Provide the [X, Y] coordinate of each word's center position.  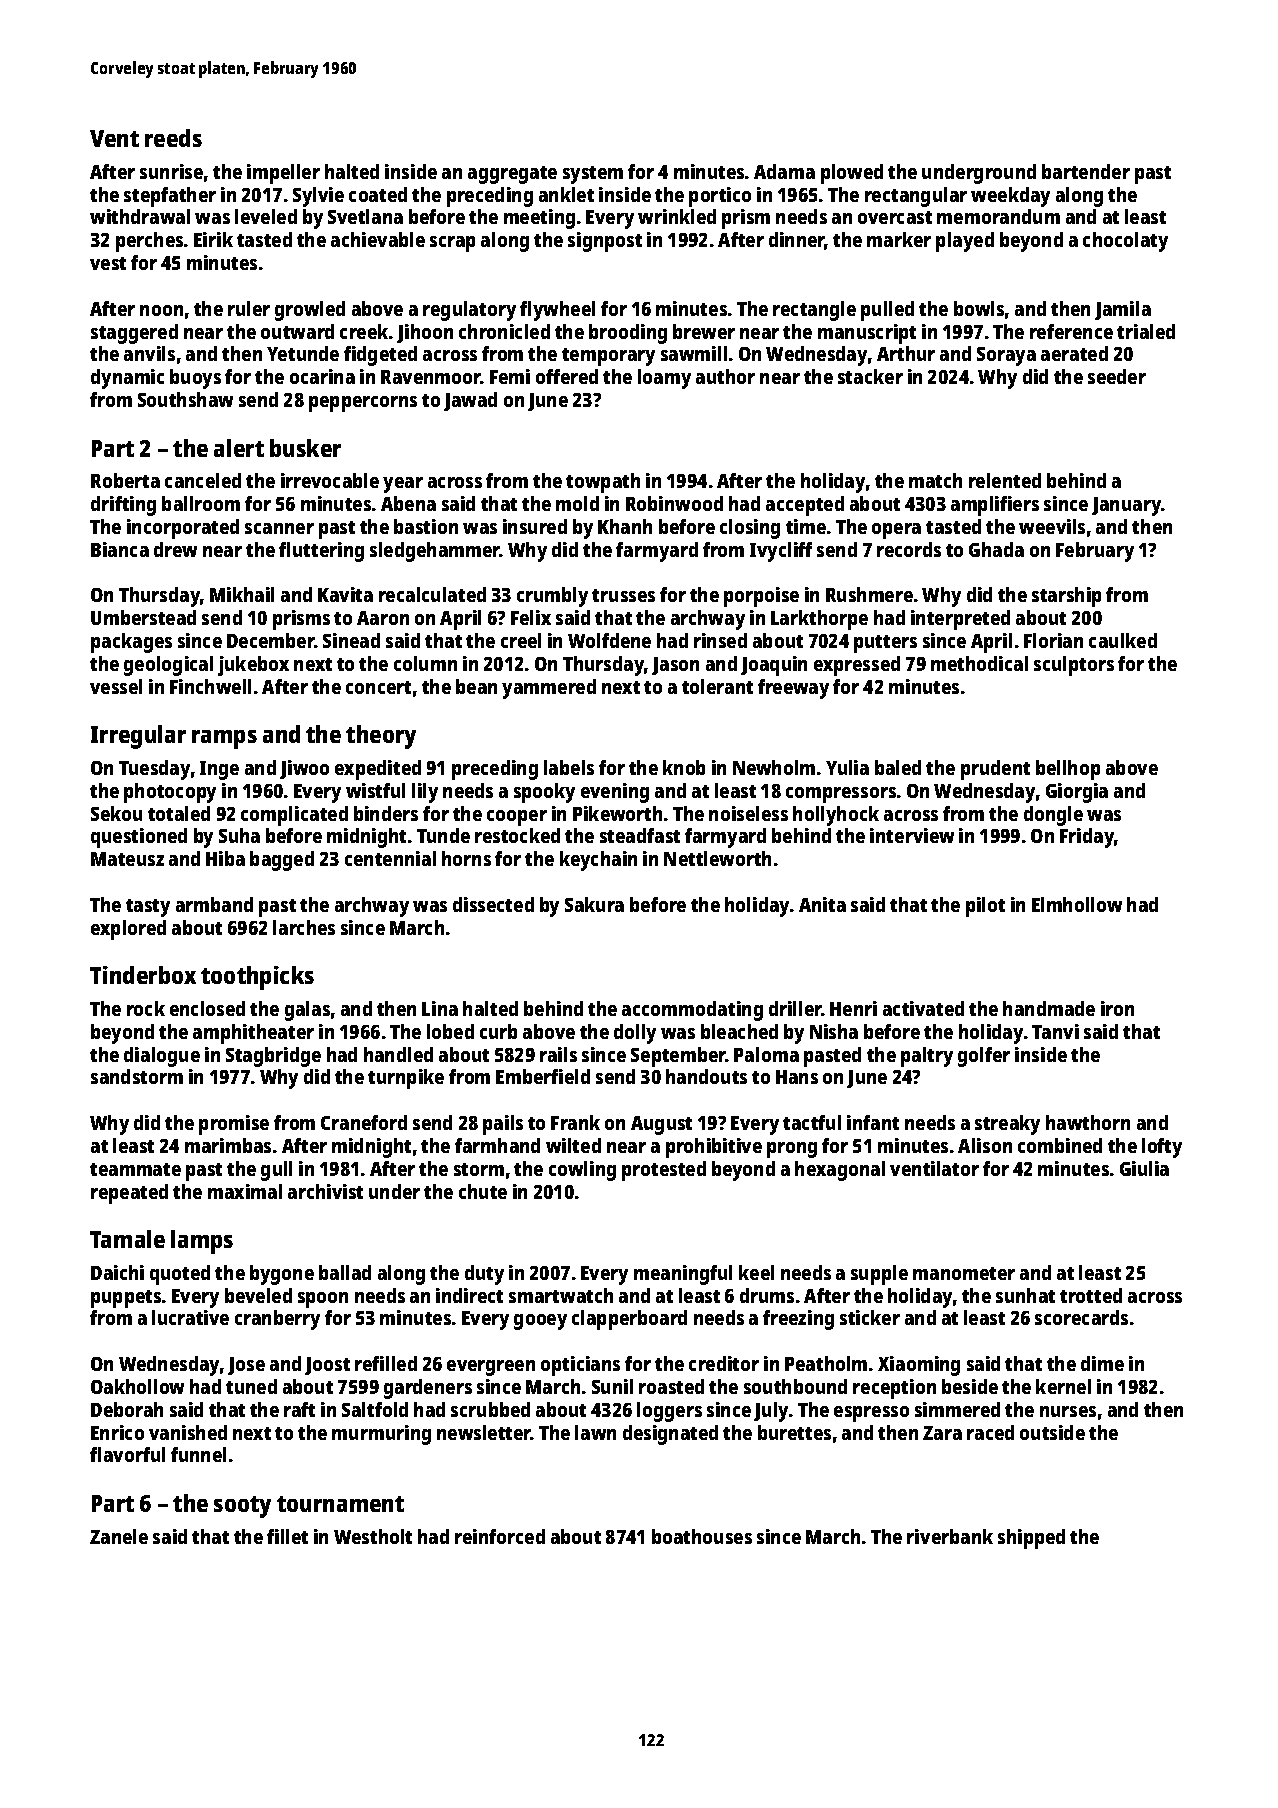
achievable [378, 239]
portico [720, 197]
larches [304, 927]
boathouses [702, 1536]
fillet [287, 1536]
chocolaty [1125, 242]
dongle [1053, 816]
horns [466, 858]
